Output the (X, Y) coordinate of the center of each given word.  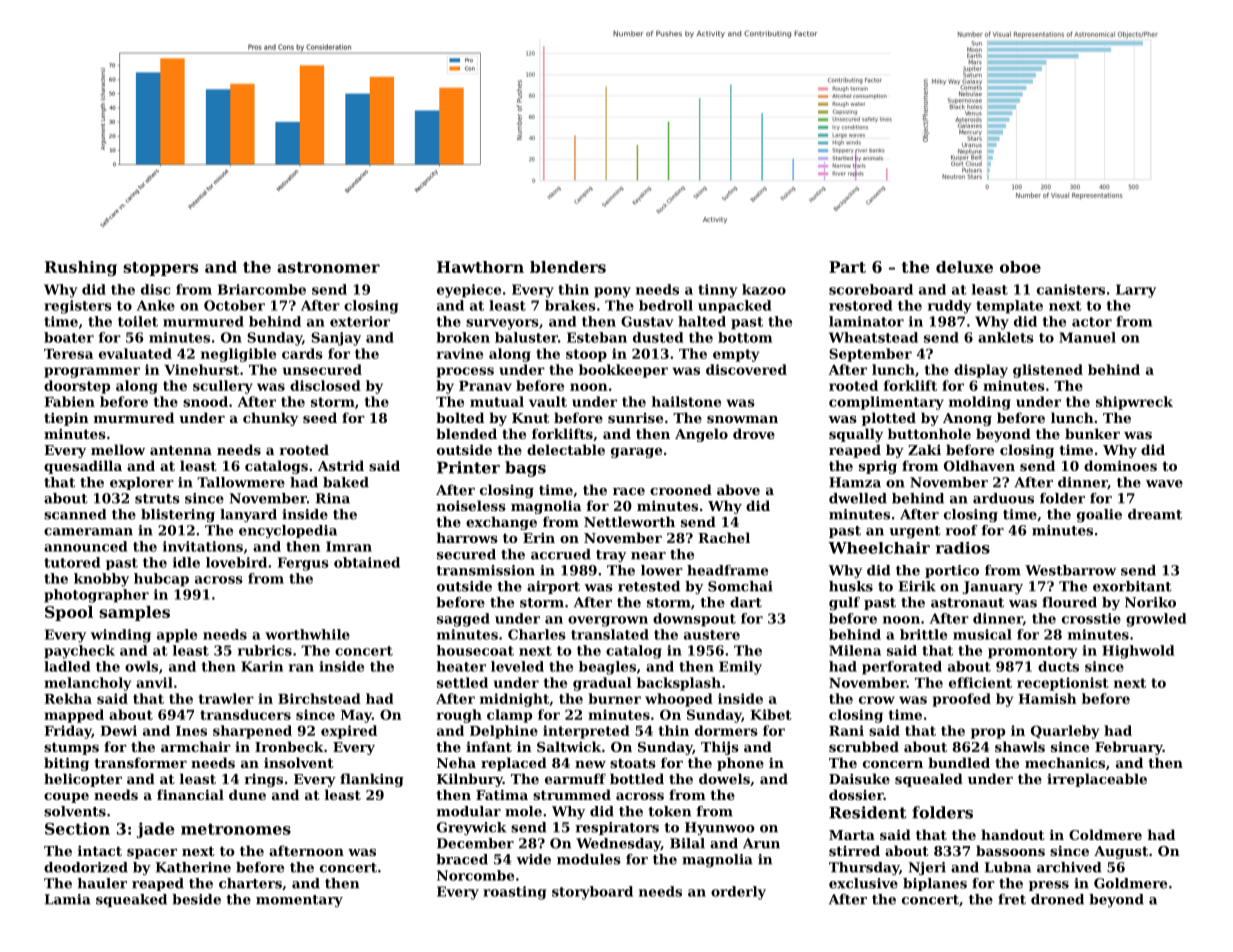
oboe (1020, 267)
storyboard (592, 893)
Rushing (81, 268)
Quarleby (1065, 732)
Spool (69, 613)
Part (847, 267)
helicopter (83, 780)
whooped (679, 700)
